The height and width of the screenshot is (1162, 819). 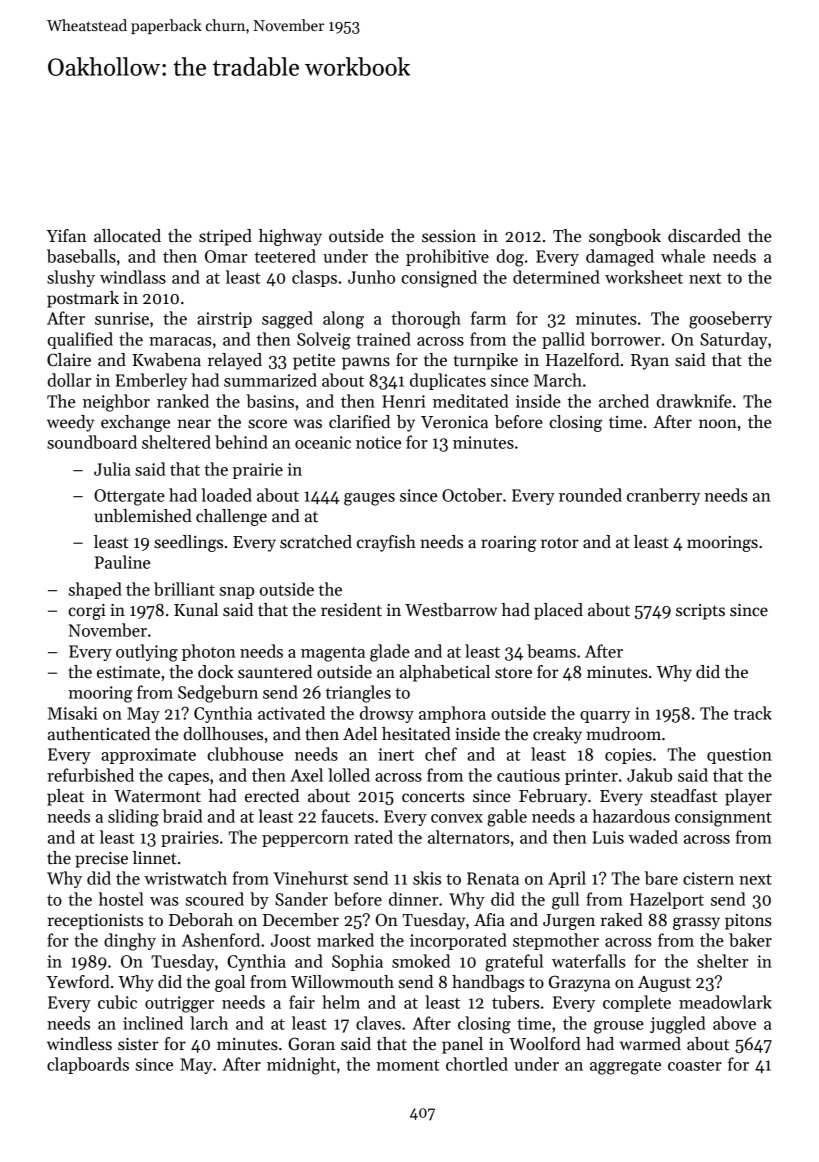 I want to click on songbook, so click(x=625, y=237).
